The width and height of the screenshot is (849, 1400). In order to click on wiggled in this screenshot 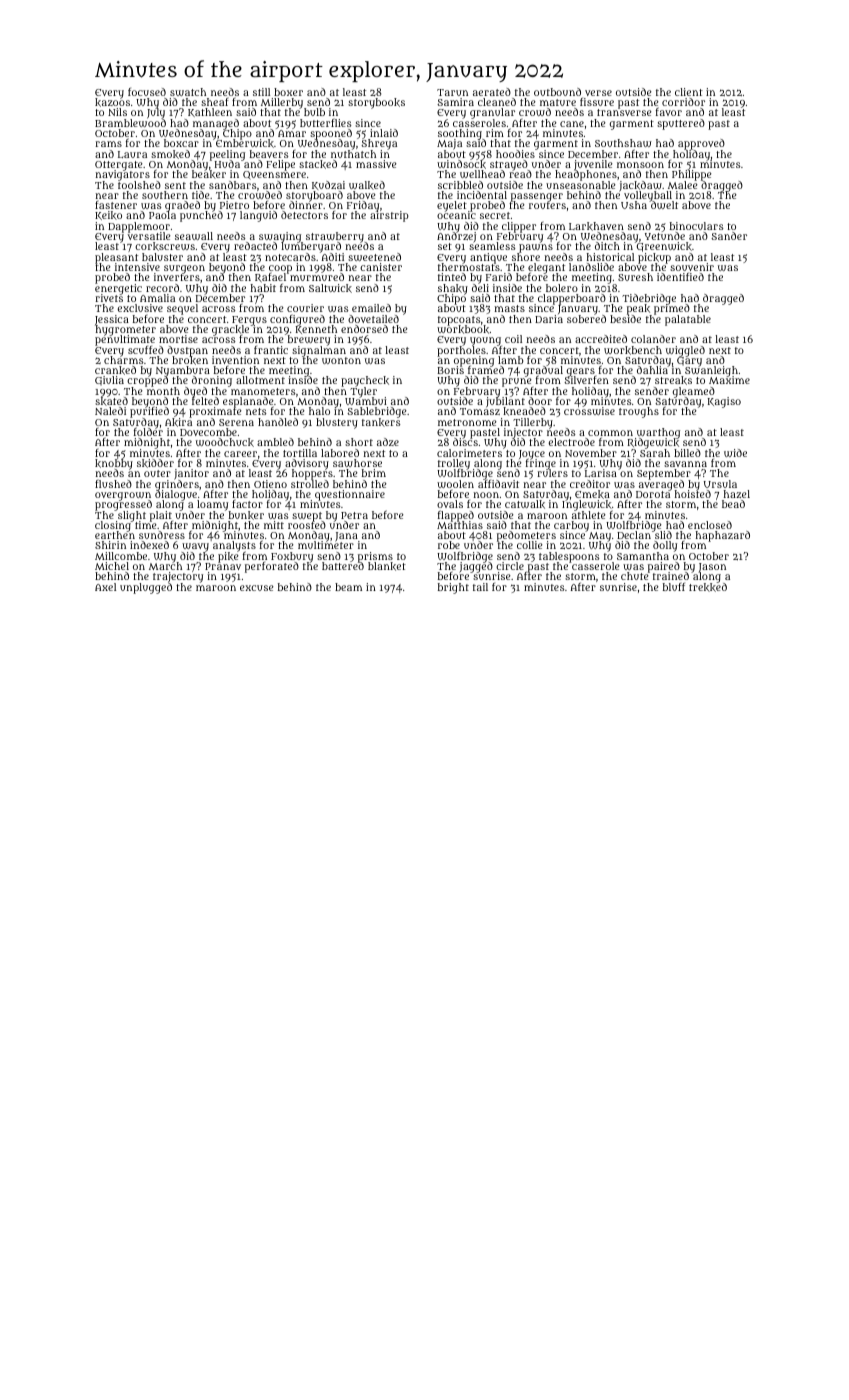, I will do `click(685, 351)`.
